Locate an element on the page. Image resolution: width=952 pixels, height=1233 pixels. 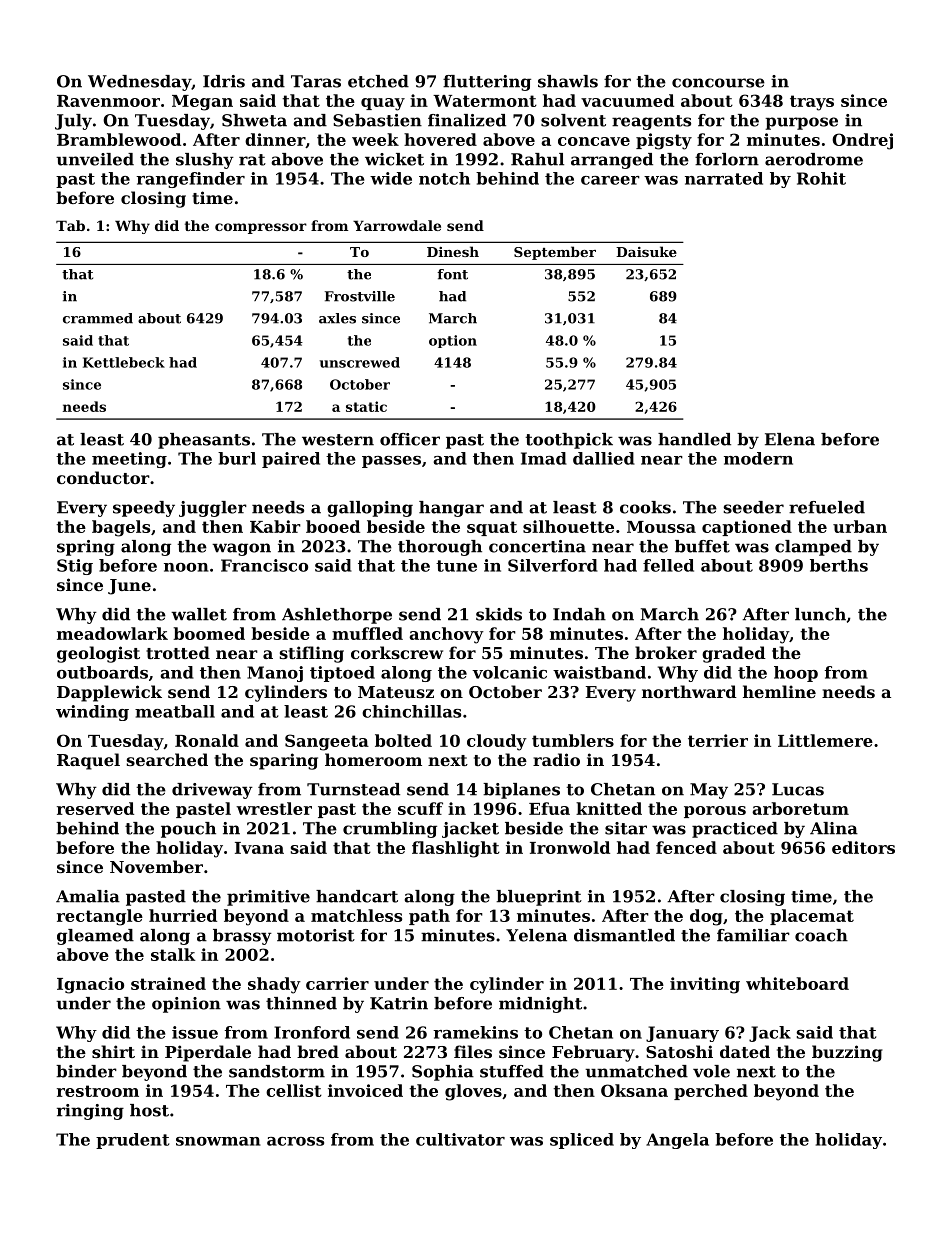
option is located at coordinates (453, 341).
